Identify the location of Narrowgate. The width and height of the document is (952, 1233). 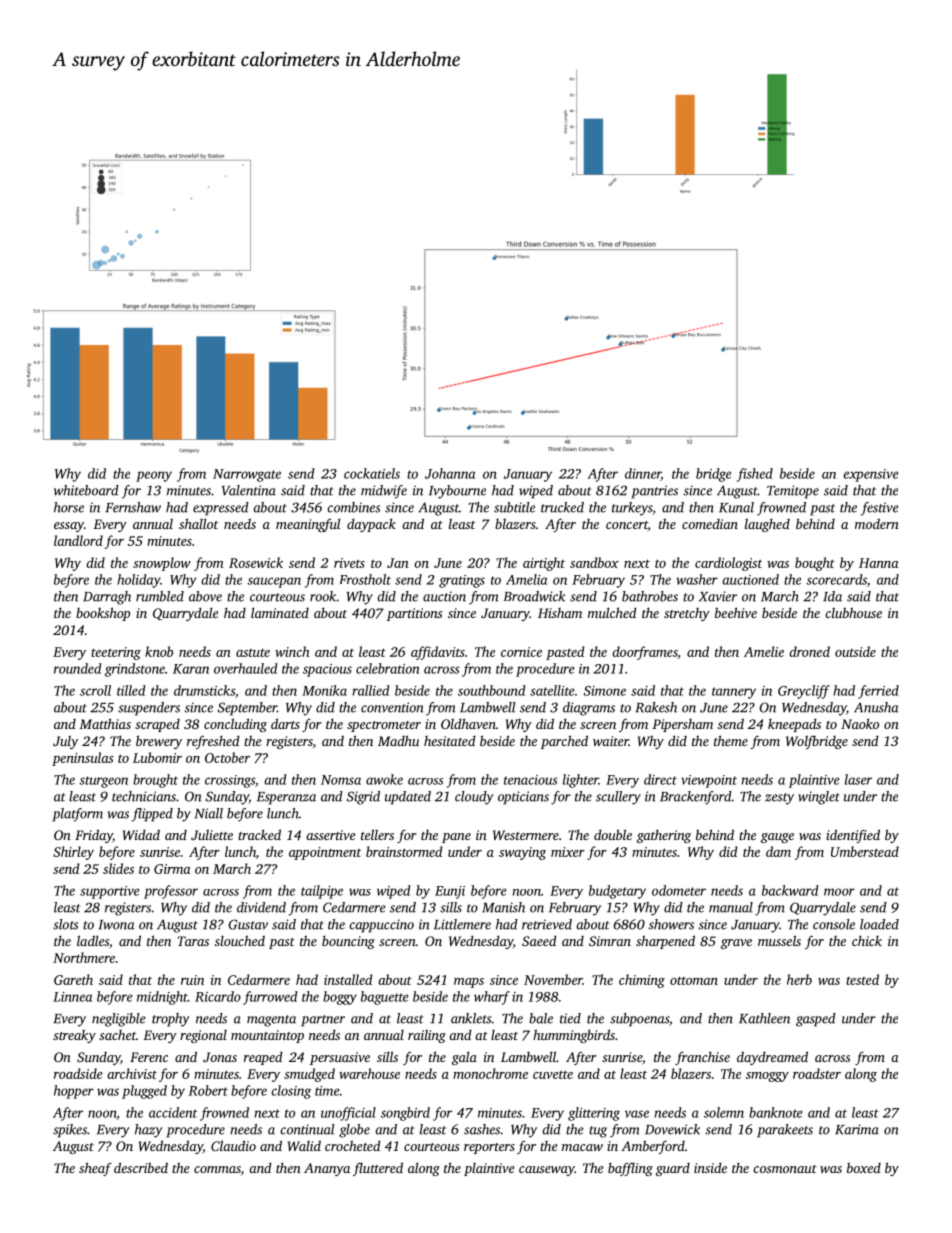
(247, 475).
